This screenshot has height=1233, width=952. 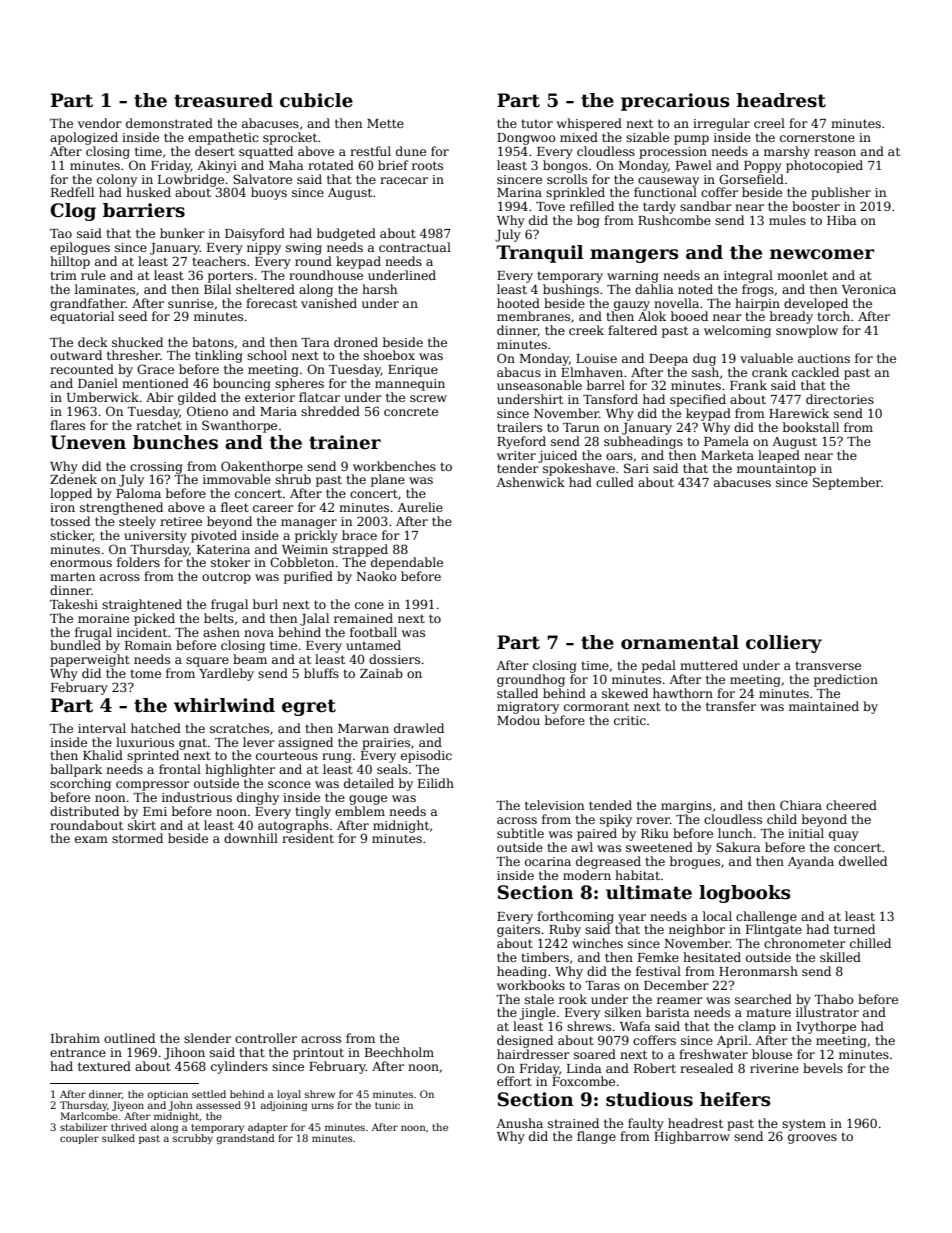 I want to click on Tranquil, so click(x=540, y=254).
